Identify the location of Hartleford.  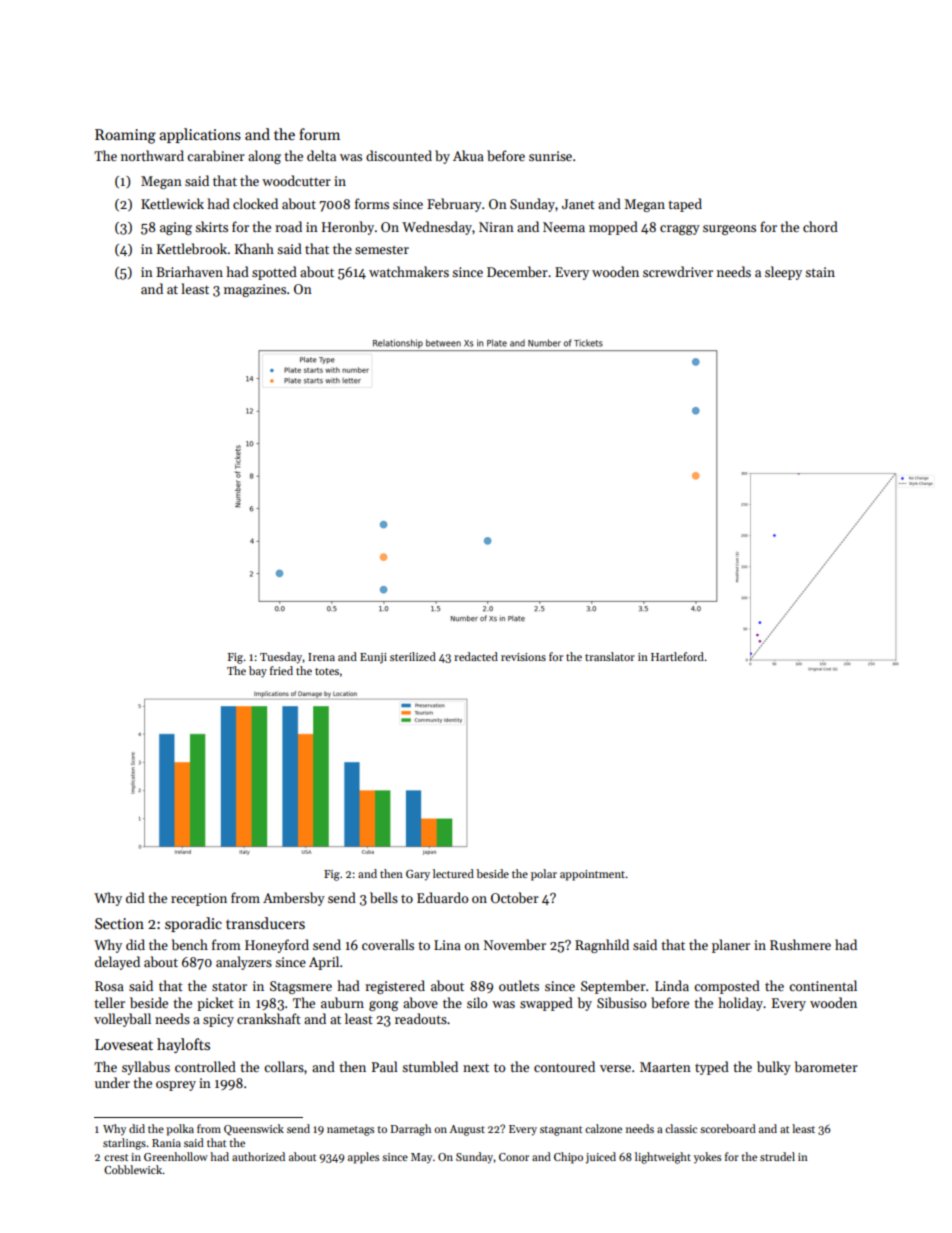
(677, 656).
